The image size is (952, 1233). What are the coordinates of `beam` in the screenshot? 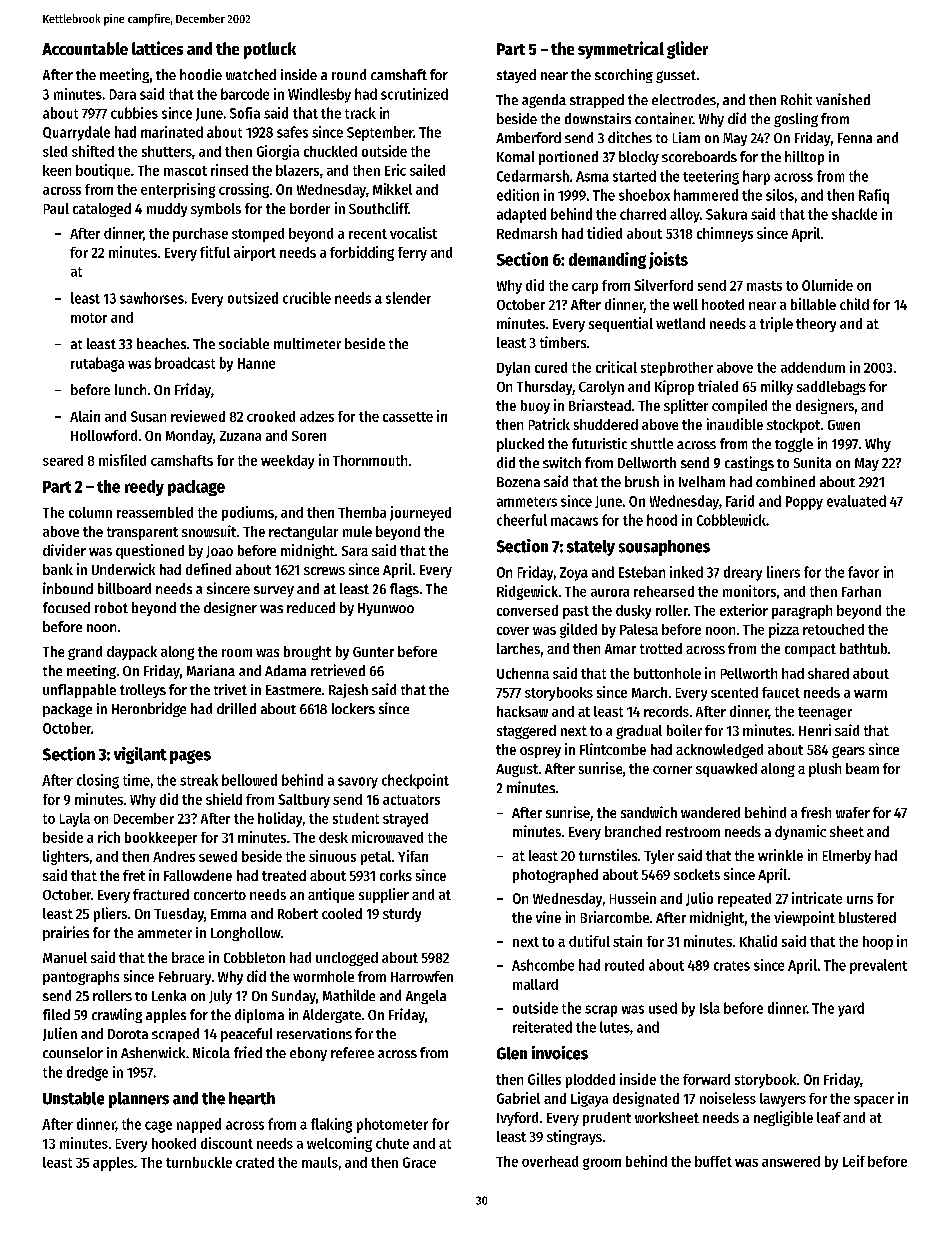 It's located at (862, 768).
